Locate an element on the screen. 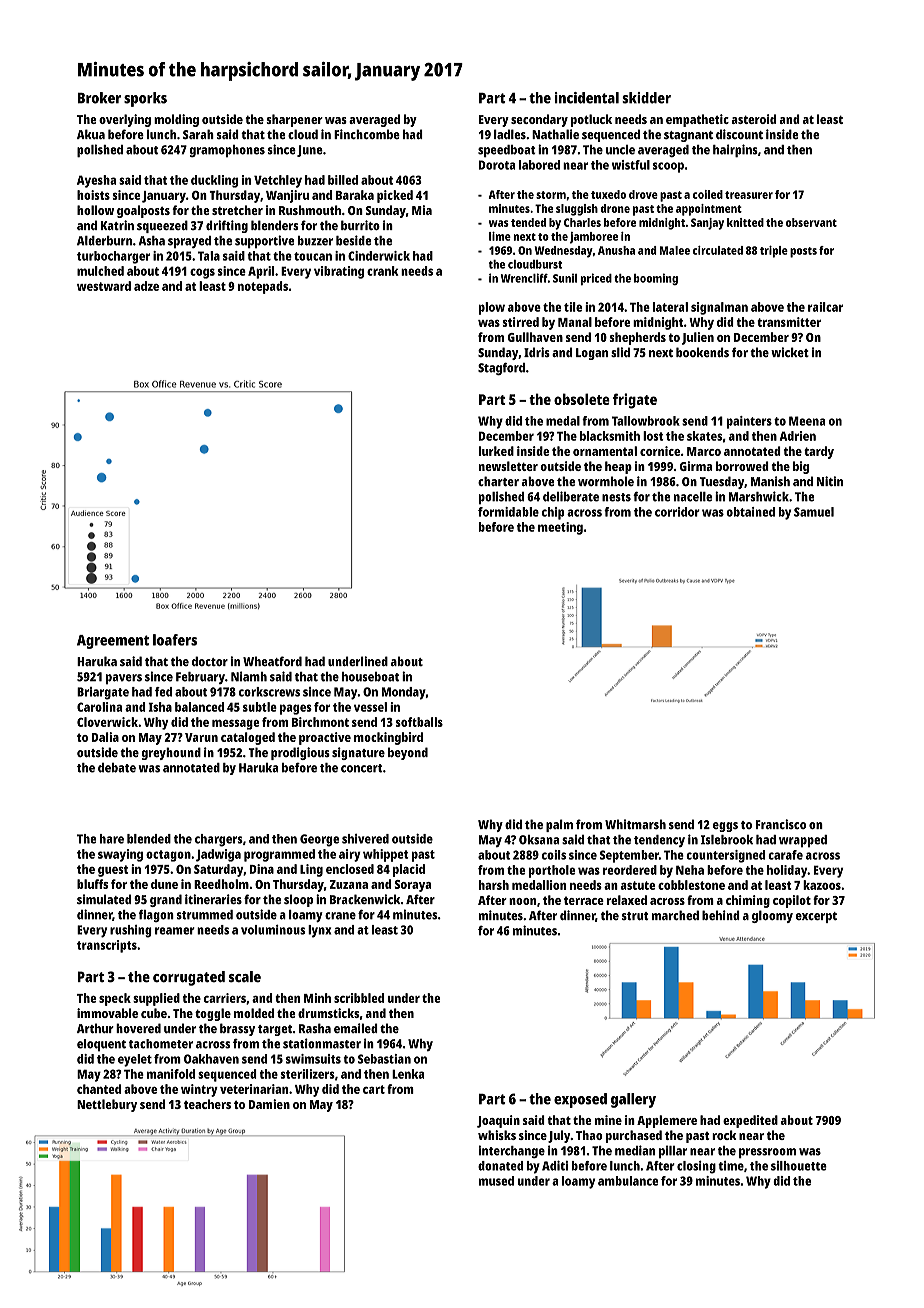  Agreement is located at coordinates (113, 642).
